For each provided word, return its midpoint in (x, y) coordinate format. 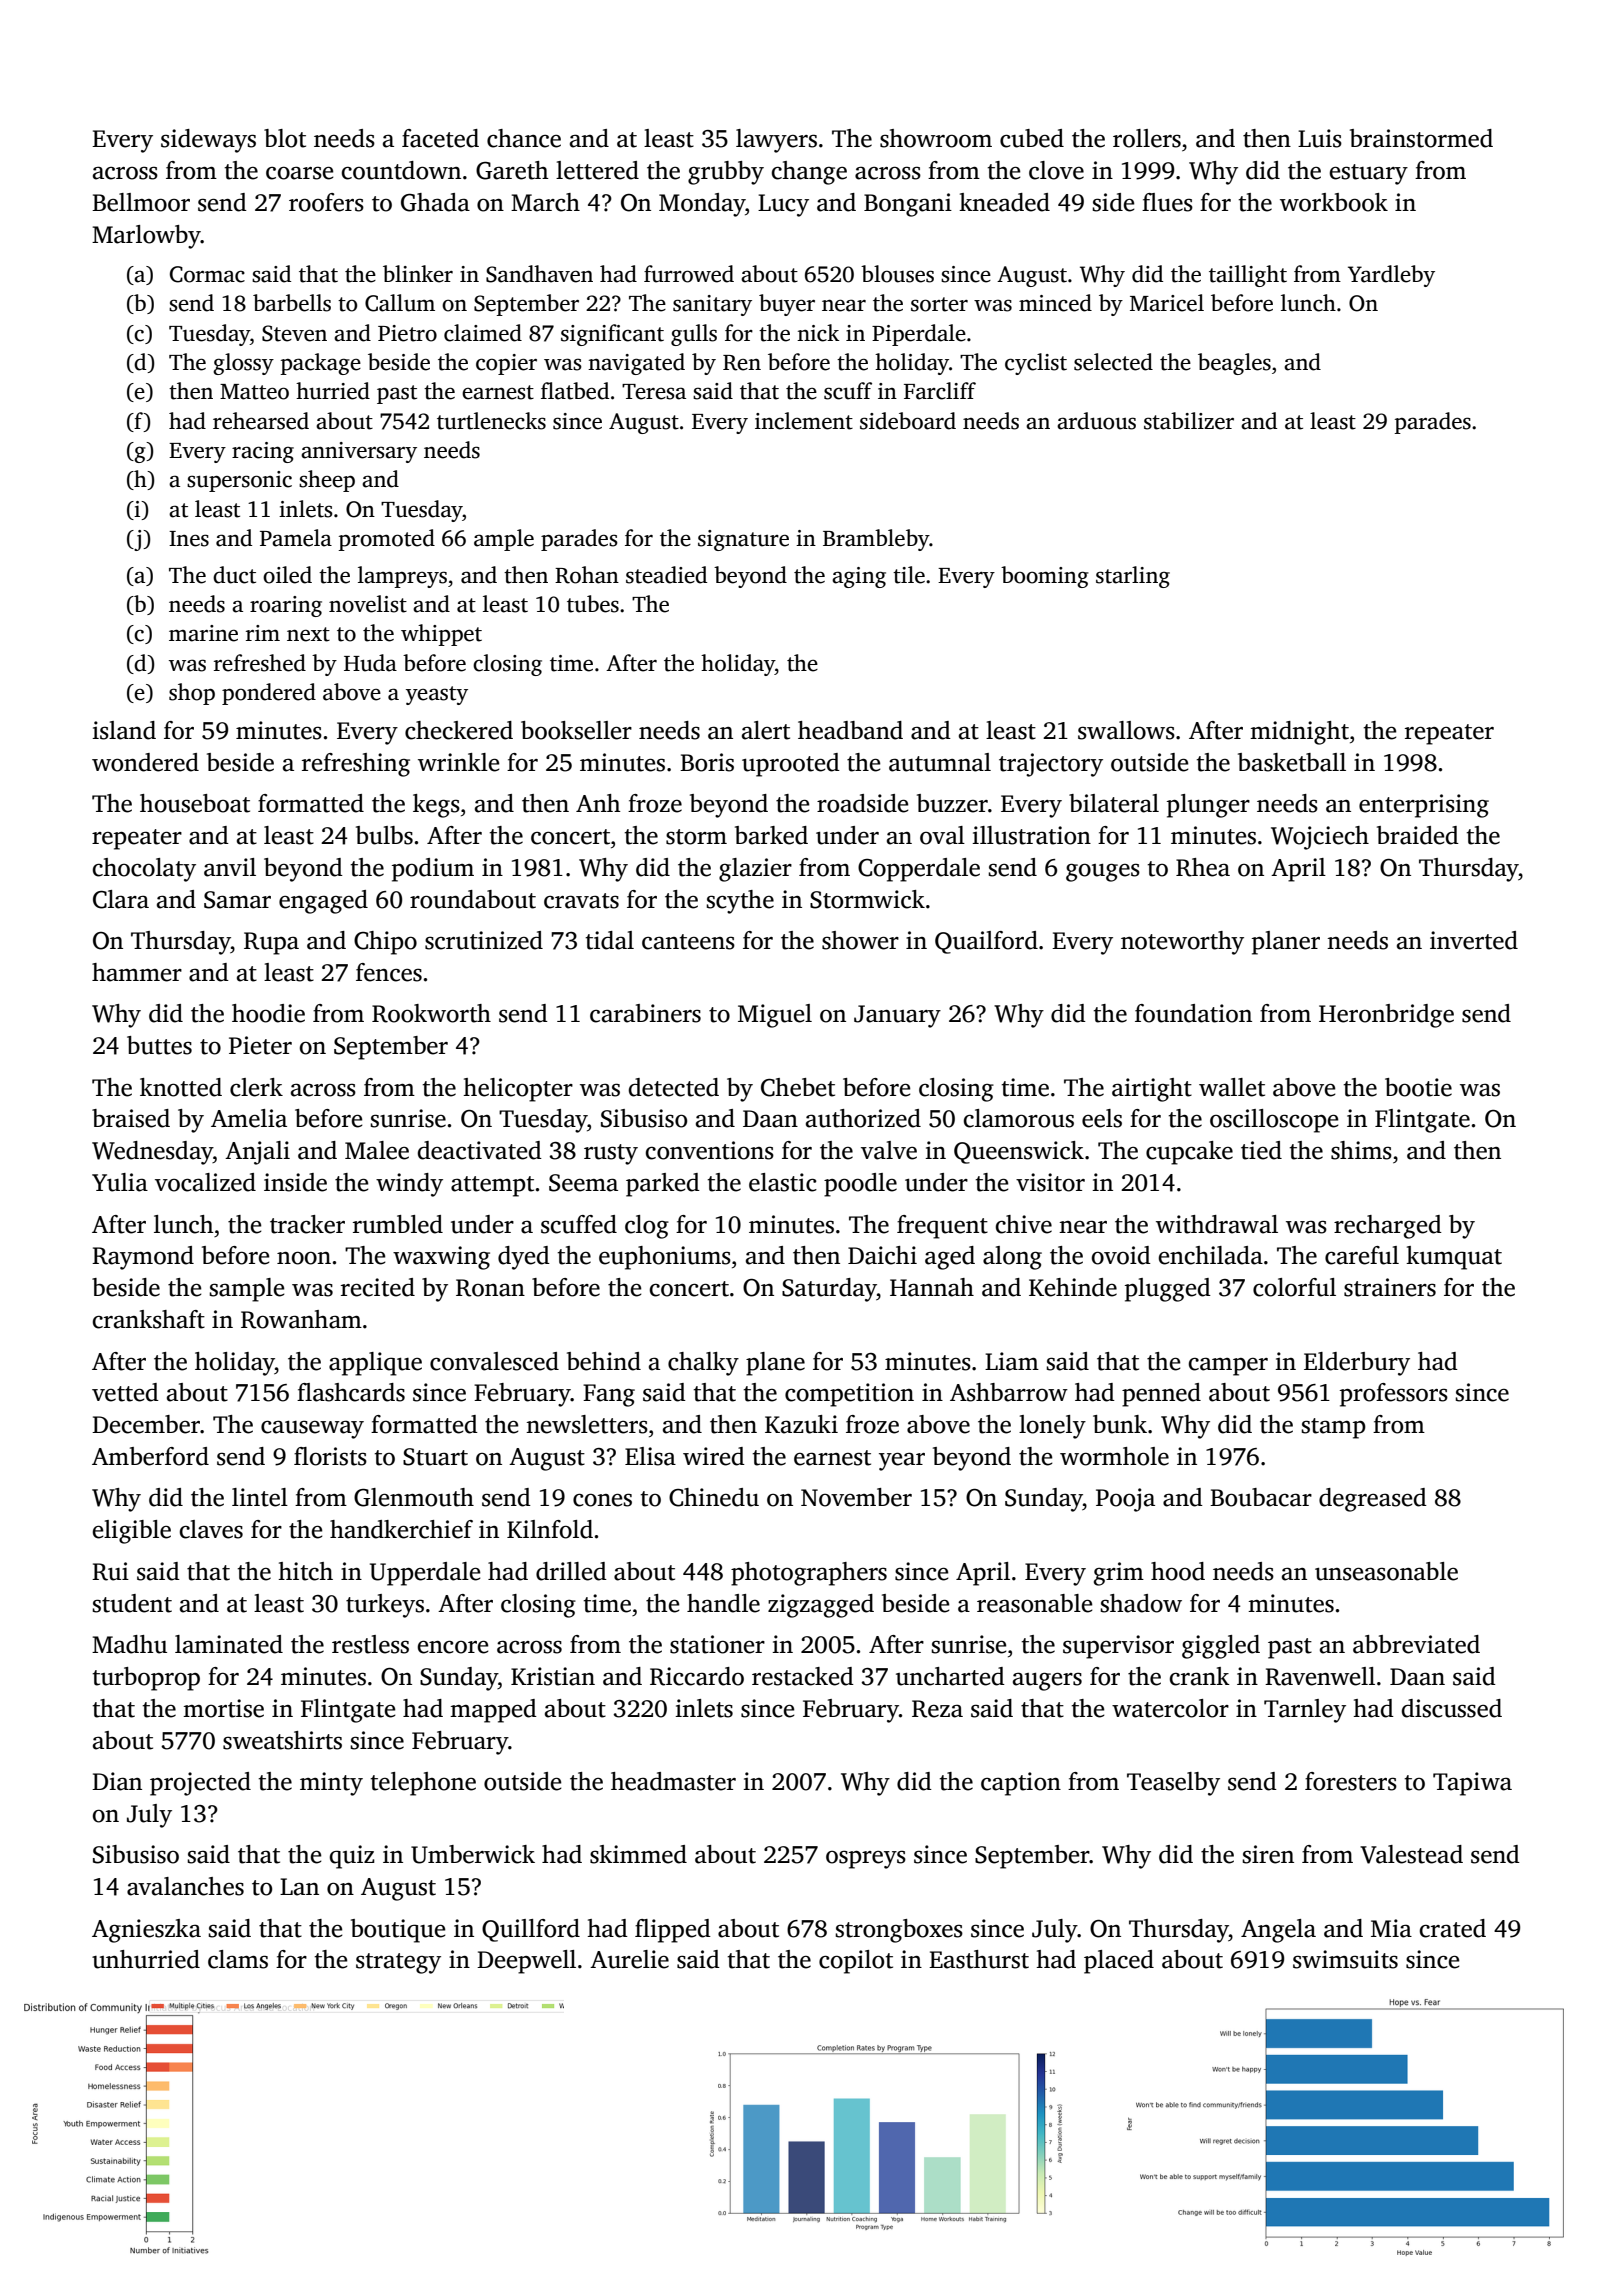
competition (849, 1395)
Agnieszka (146, 1931)
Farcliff (940, 391)
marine (203, 633)
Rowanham (301, 1319)
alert (766, 730)
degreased (1373, 1500)
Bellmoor (141, 202)
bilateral (1114, 803)
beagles (1234, 364)
